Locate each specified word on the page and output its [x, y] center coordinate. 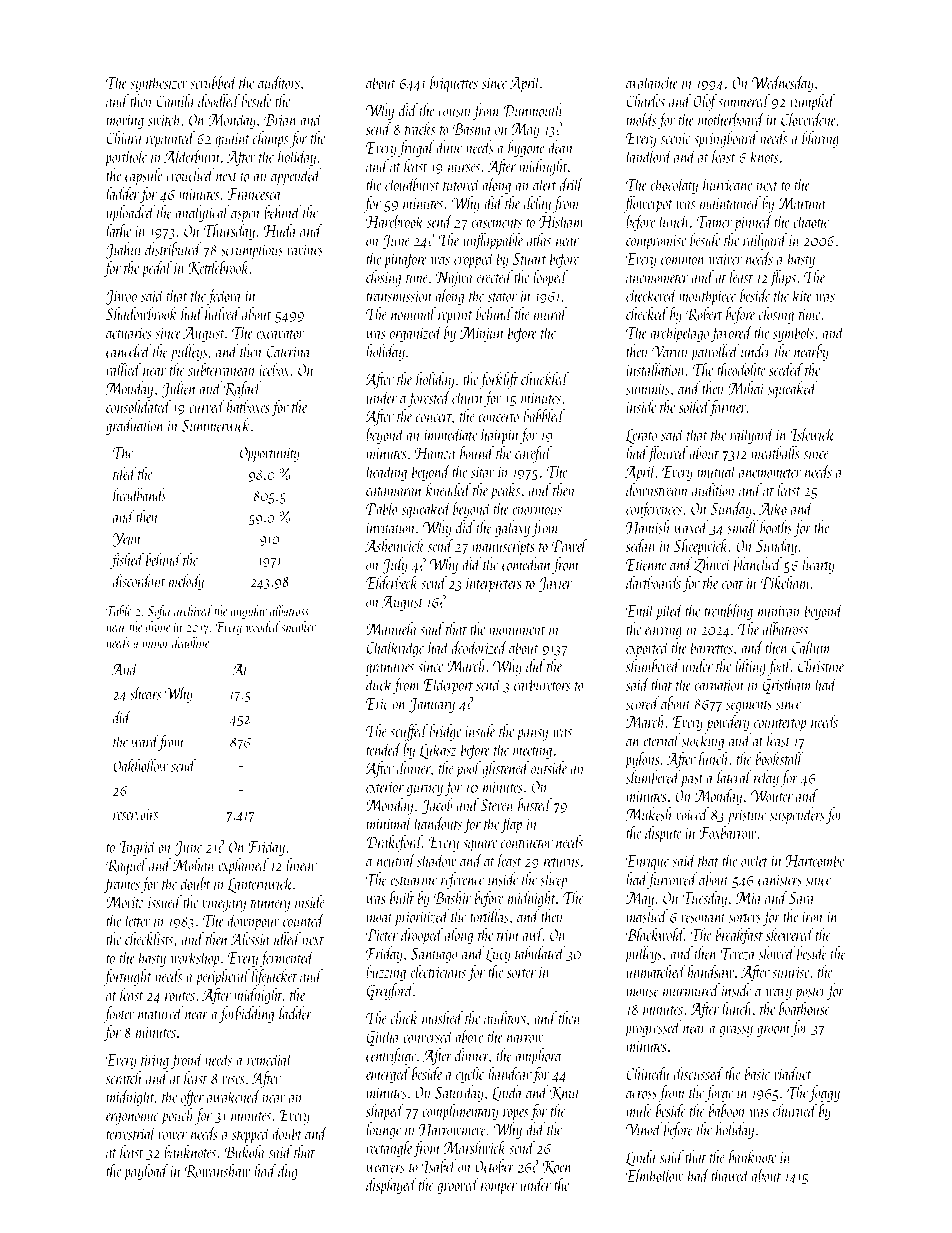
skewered [790, 934]
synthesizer [159, 83]
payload [146, 1172]
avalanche [652, 82]
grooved [458, 1186]
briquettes [454, 84]
